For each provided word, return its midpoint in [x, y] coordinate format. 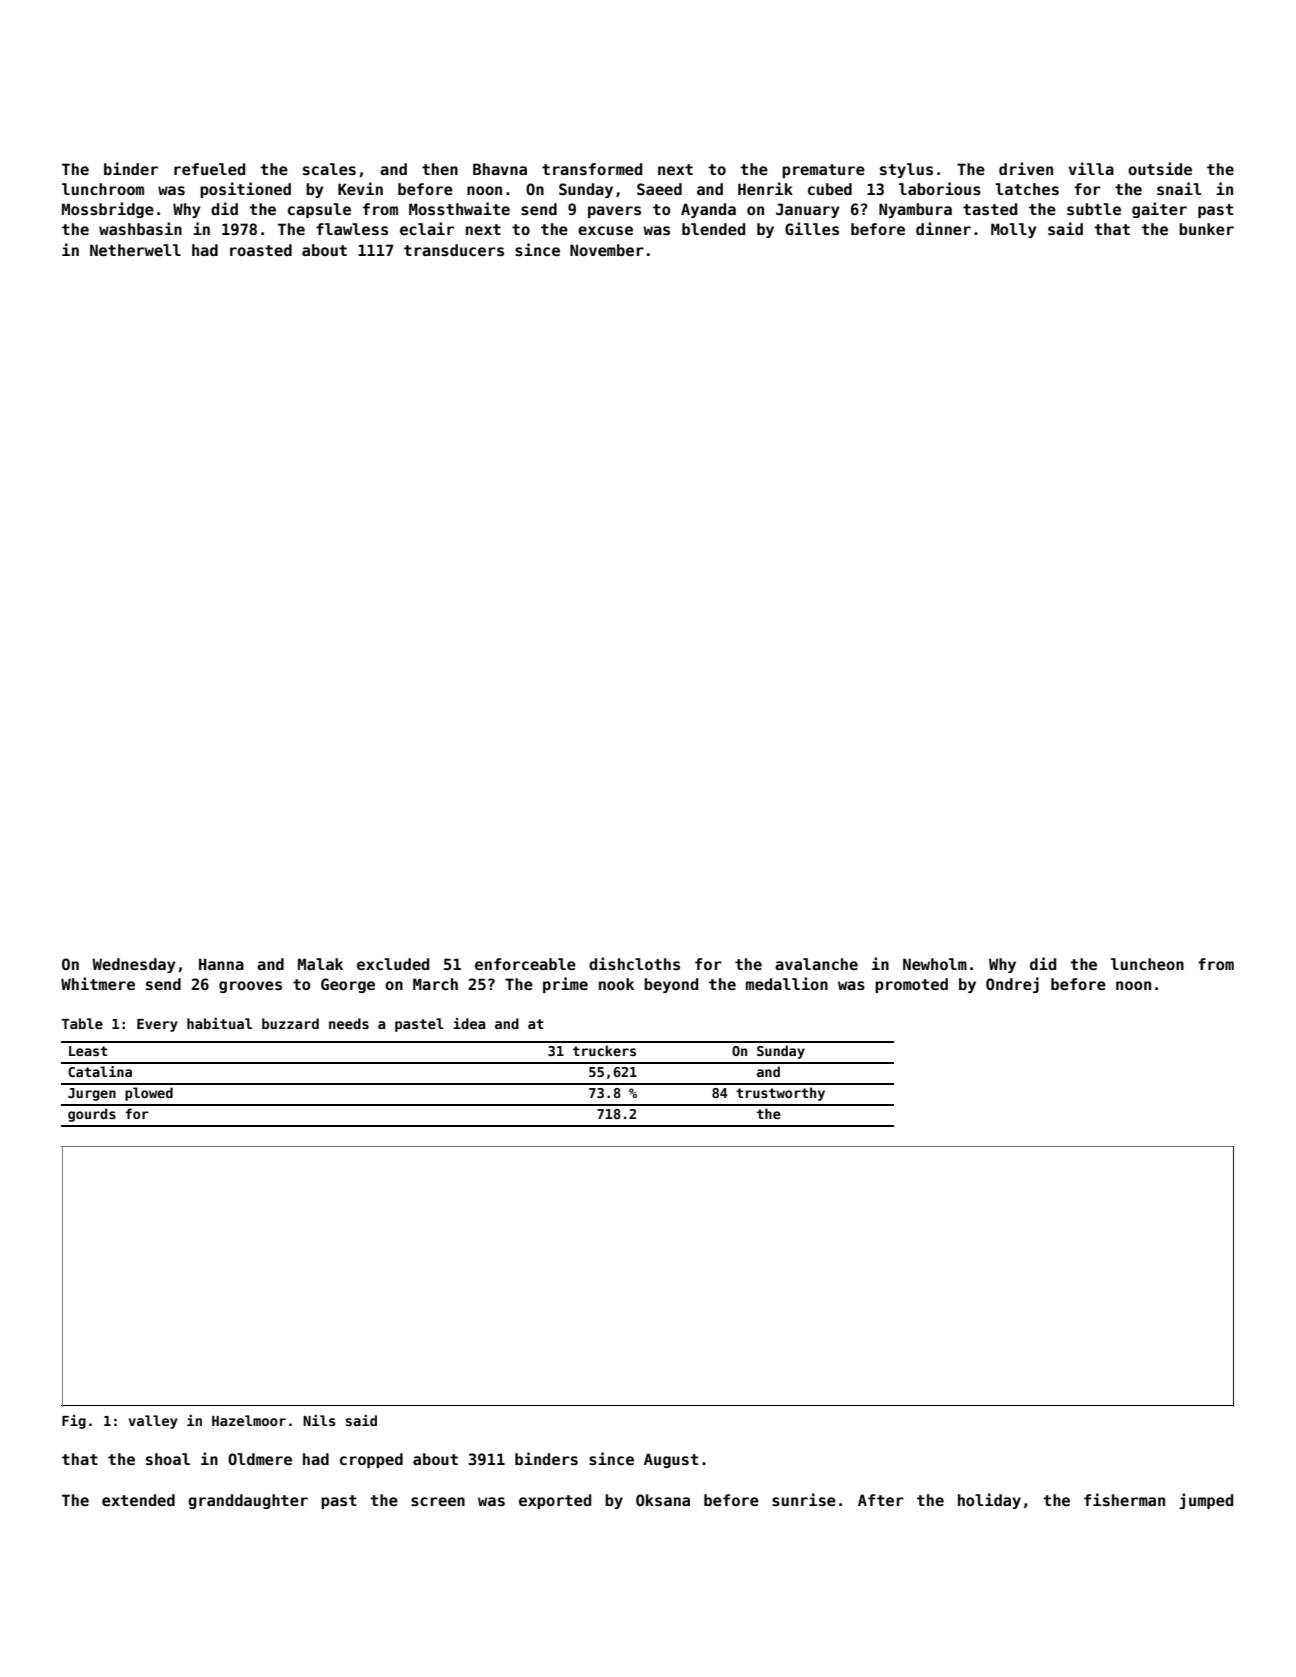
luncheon [1147, 964]
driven [1026, 168]
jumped [1206, 1501]
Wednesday [133, 965]
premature [823, 171]
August [671, 1460]
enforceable [525, 964]
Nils [319, 1420]
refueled [209, 169]
